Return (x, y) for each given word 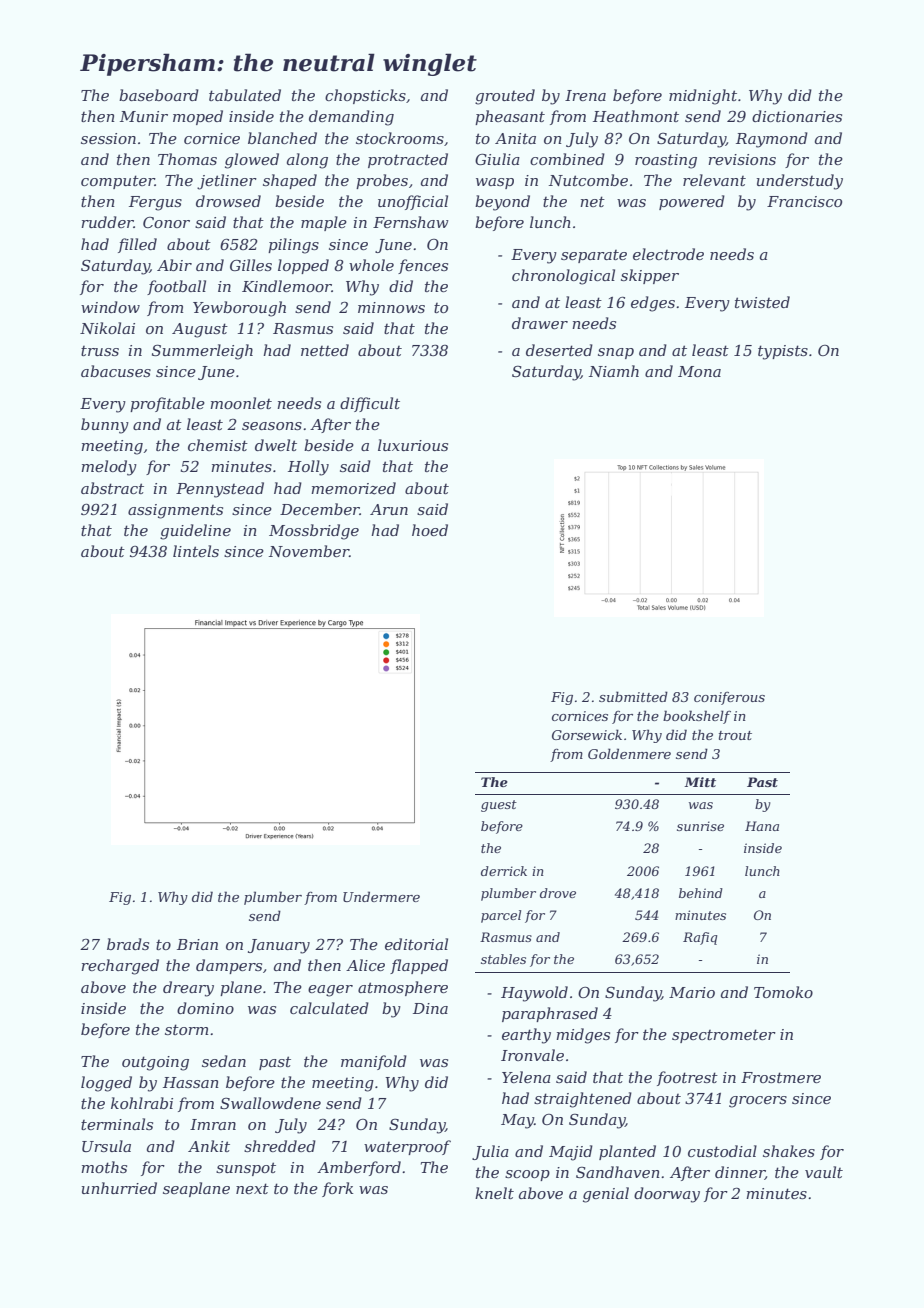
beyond (502, 203)
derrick (504, 871)
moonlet (241, 403)
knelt (494, 1193)
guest (499, 806)
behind (701, 893)
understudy (800, 182)
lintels (196, 551)
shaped (290, 181)
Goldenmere (629, 753)
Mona (699, 371)
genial (606, 1195)
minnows (391, 307)
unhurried (119, 1188)
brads (128, 944)
